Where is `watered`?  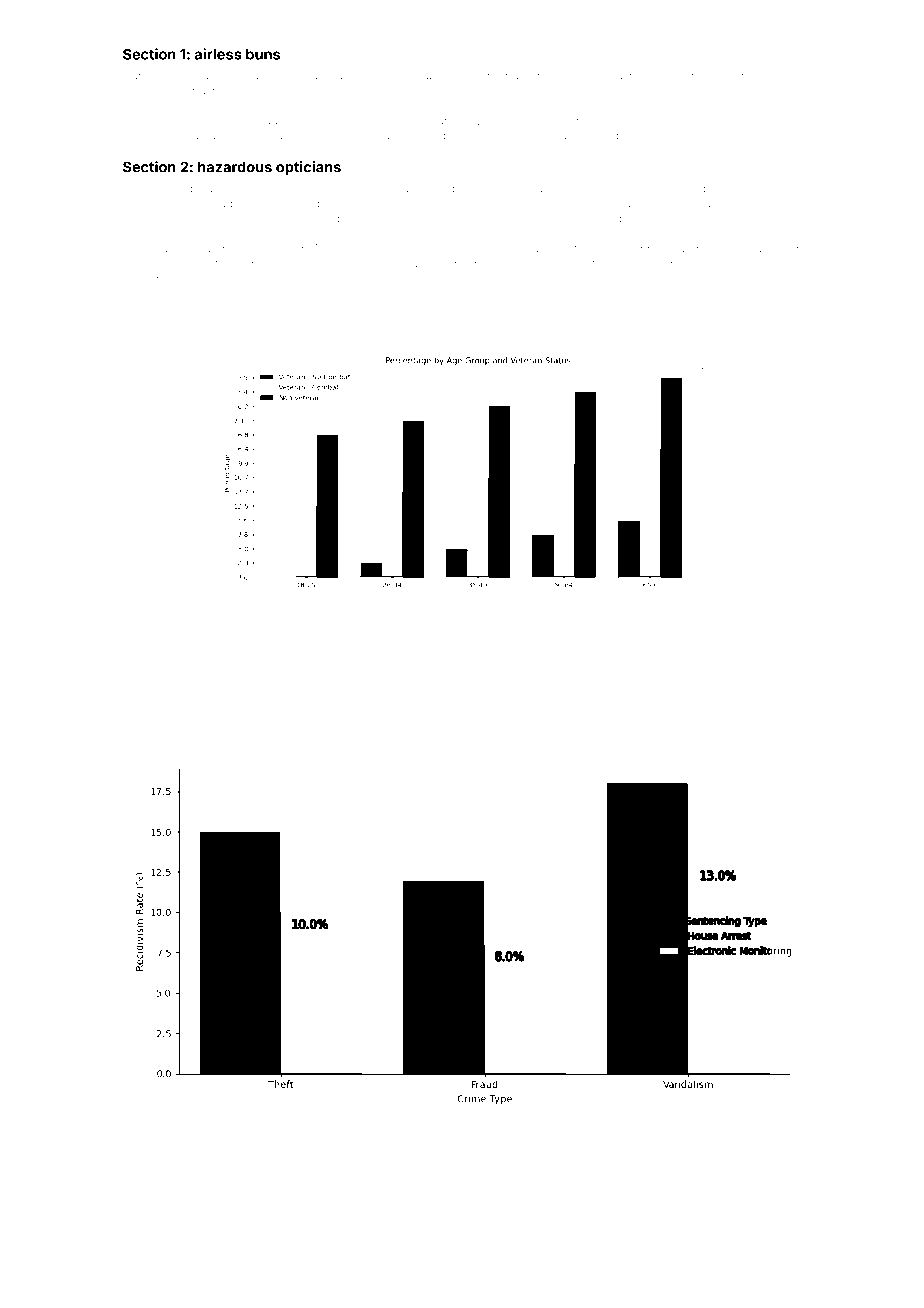
watered is located at coordinates (471, 656).
